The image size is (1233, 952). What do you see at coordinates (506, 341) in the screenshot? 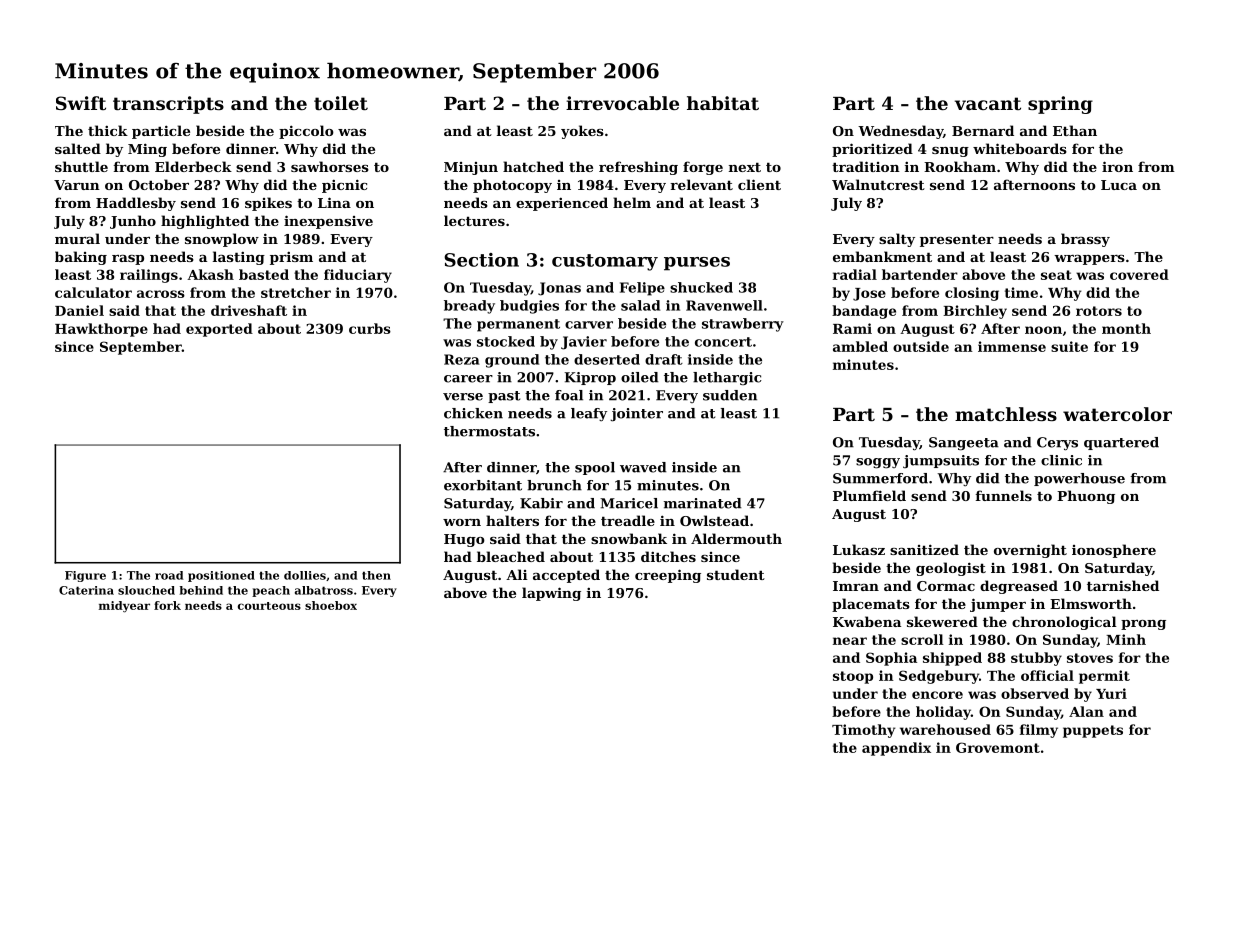
I see `stocked` at bounding box center [506, 341].
